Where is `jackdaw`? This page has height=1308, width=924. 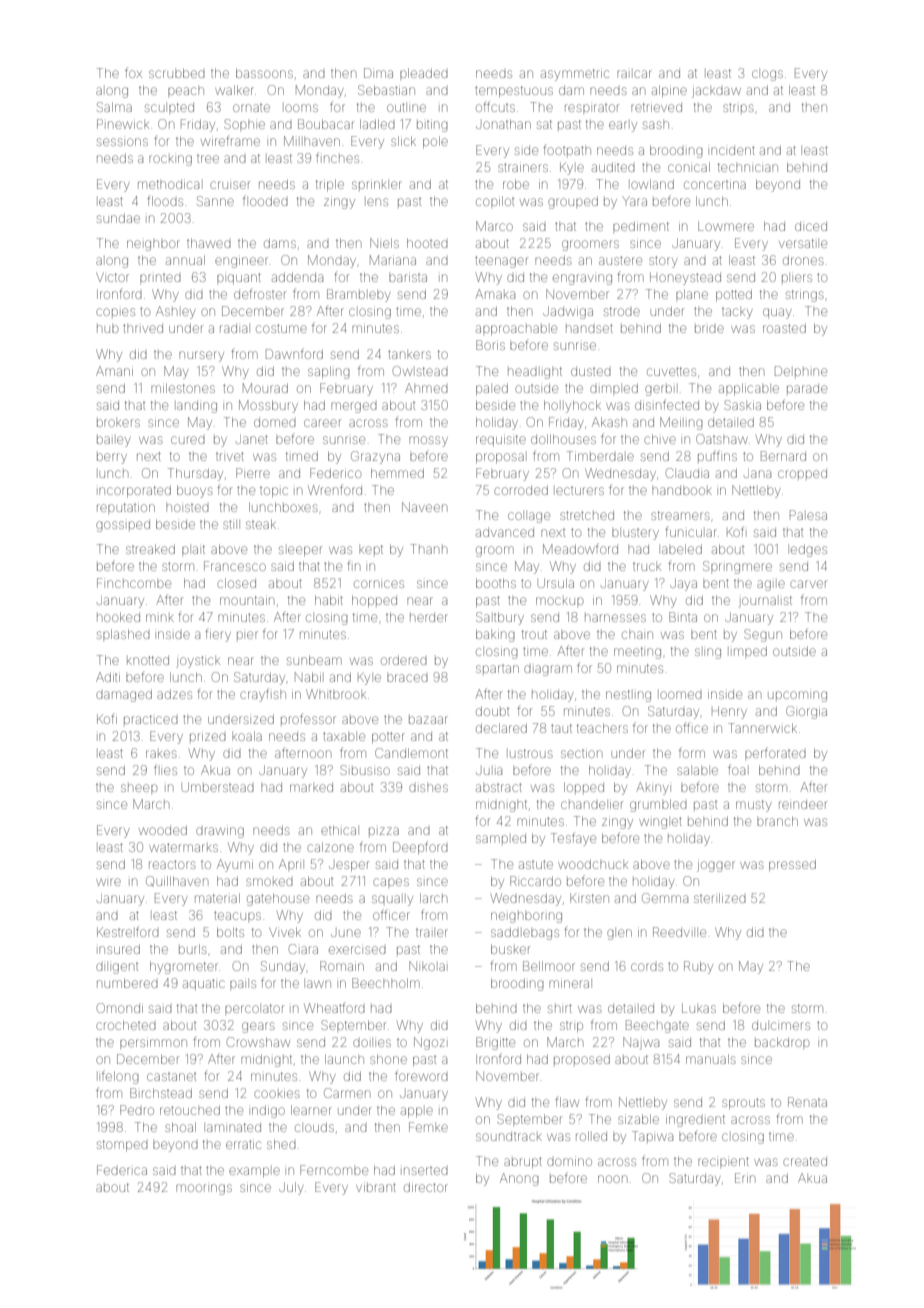
jackdaw is located at coordinates (716, 91).
